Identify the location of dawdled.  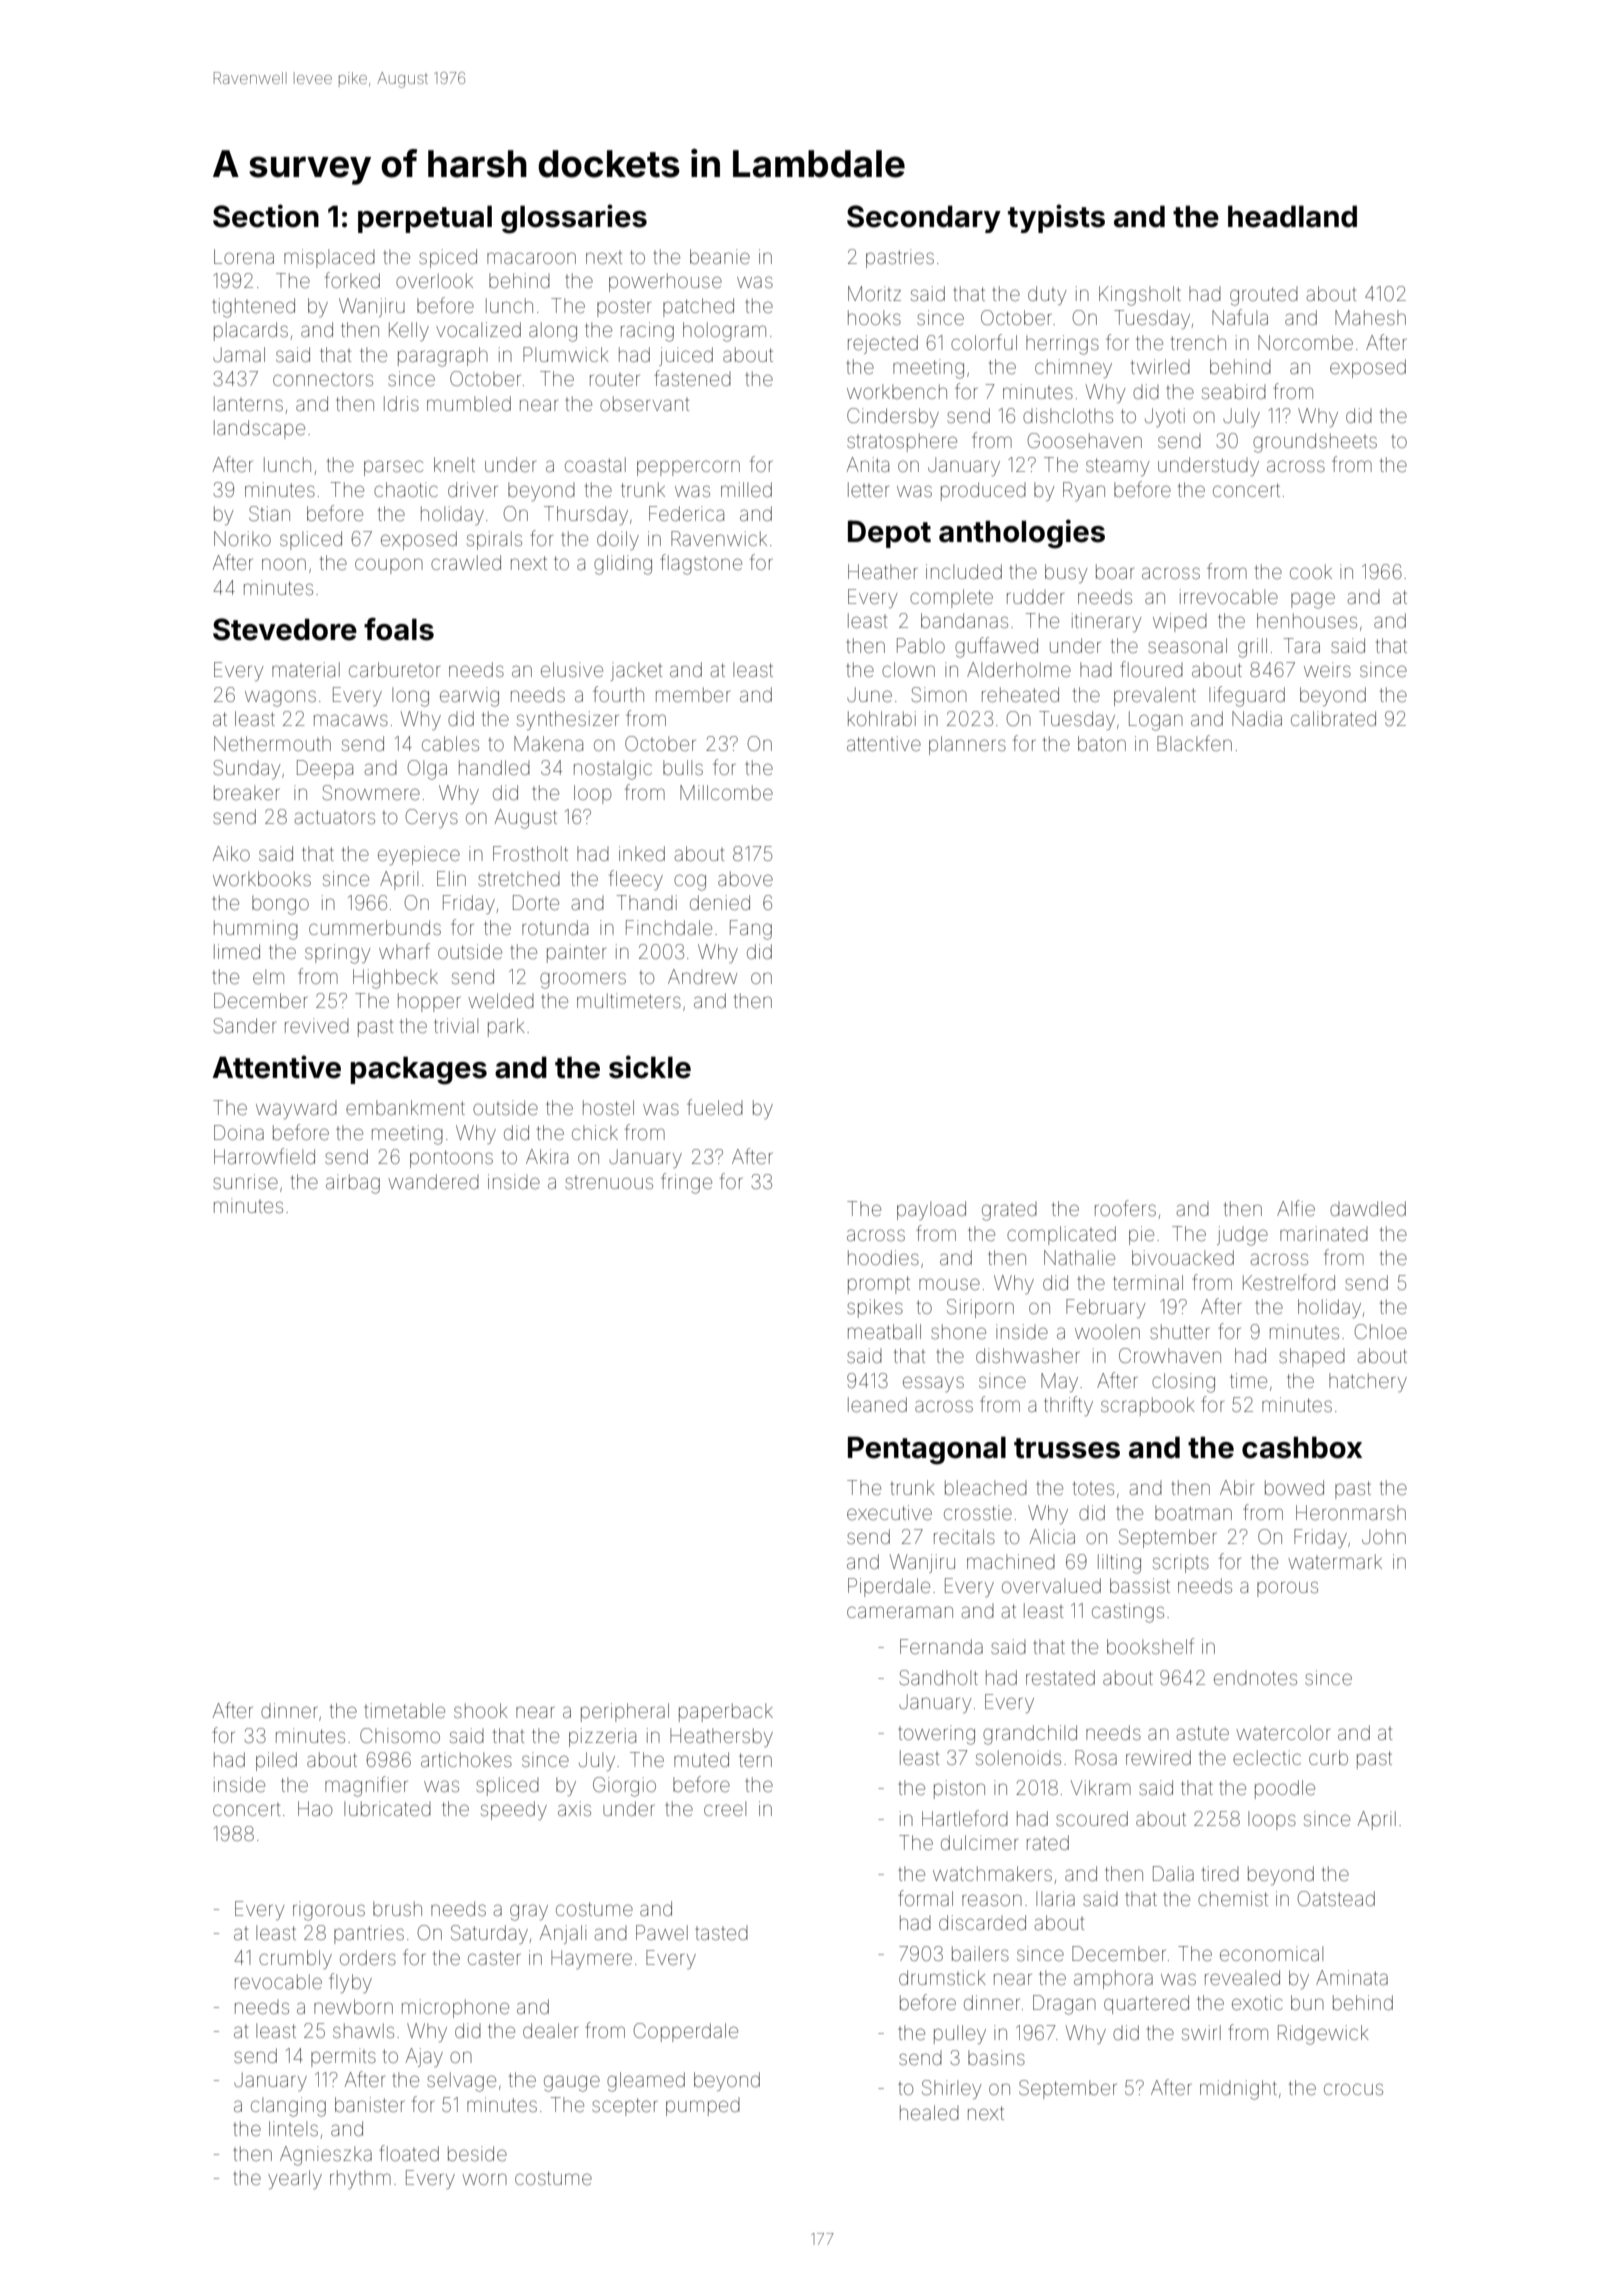
(1368, 1208).
